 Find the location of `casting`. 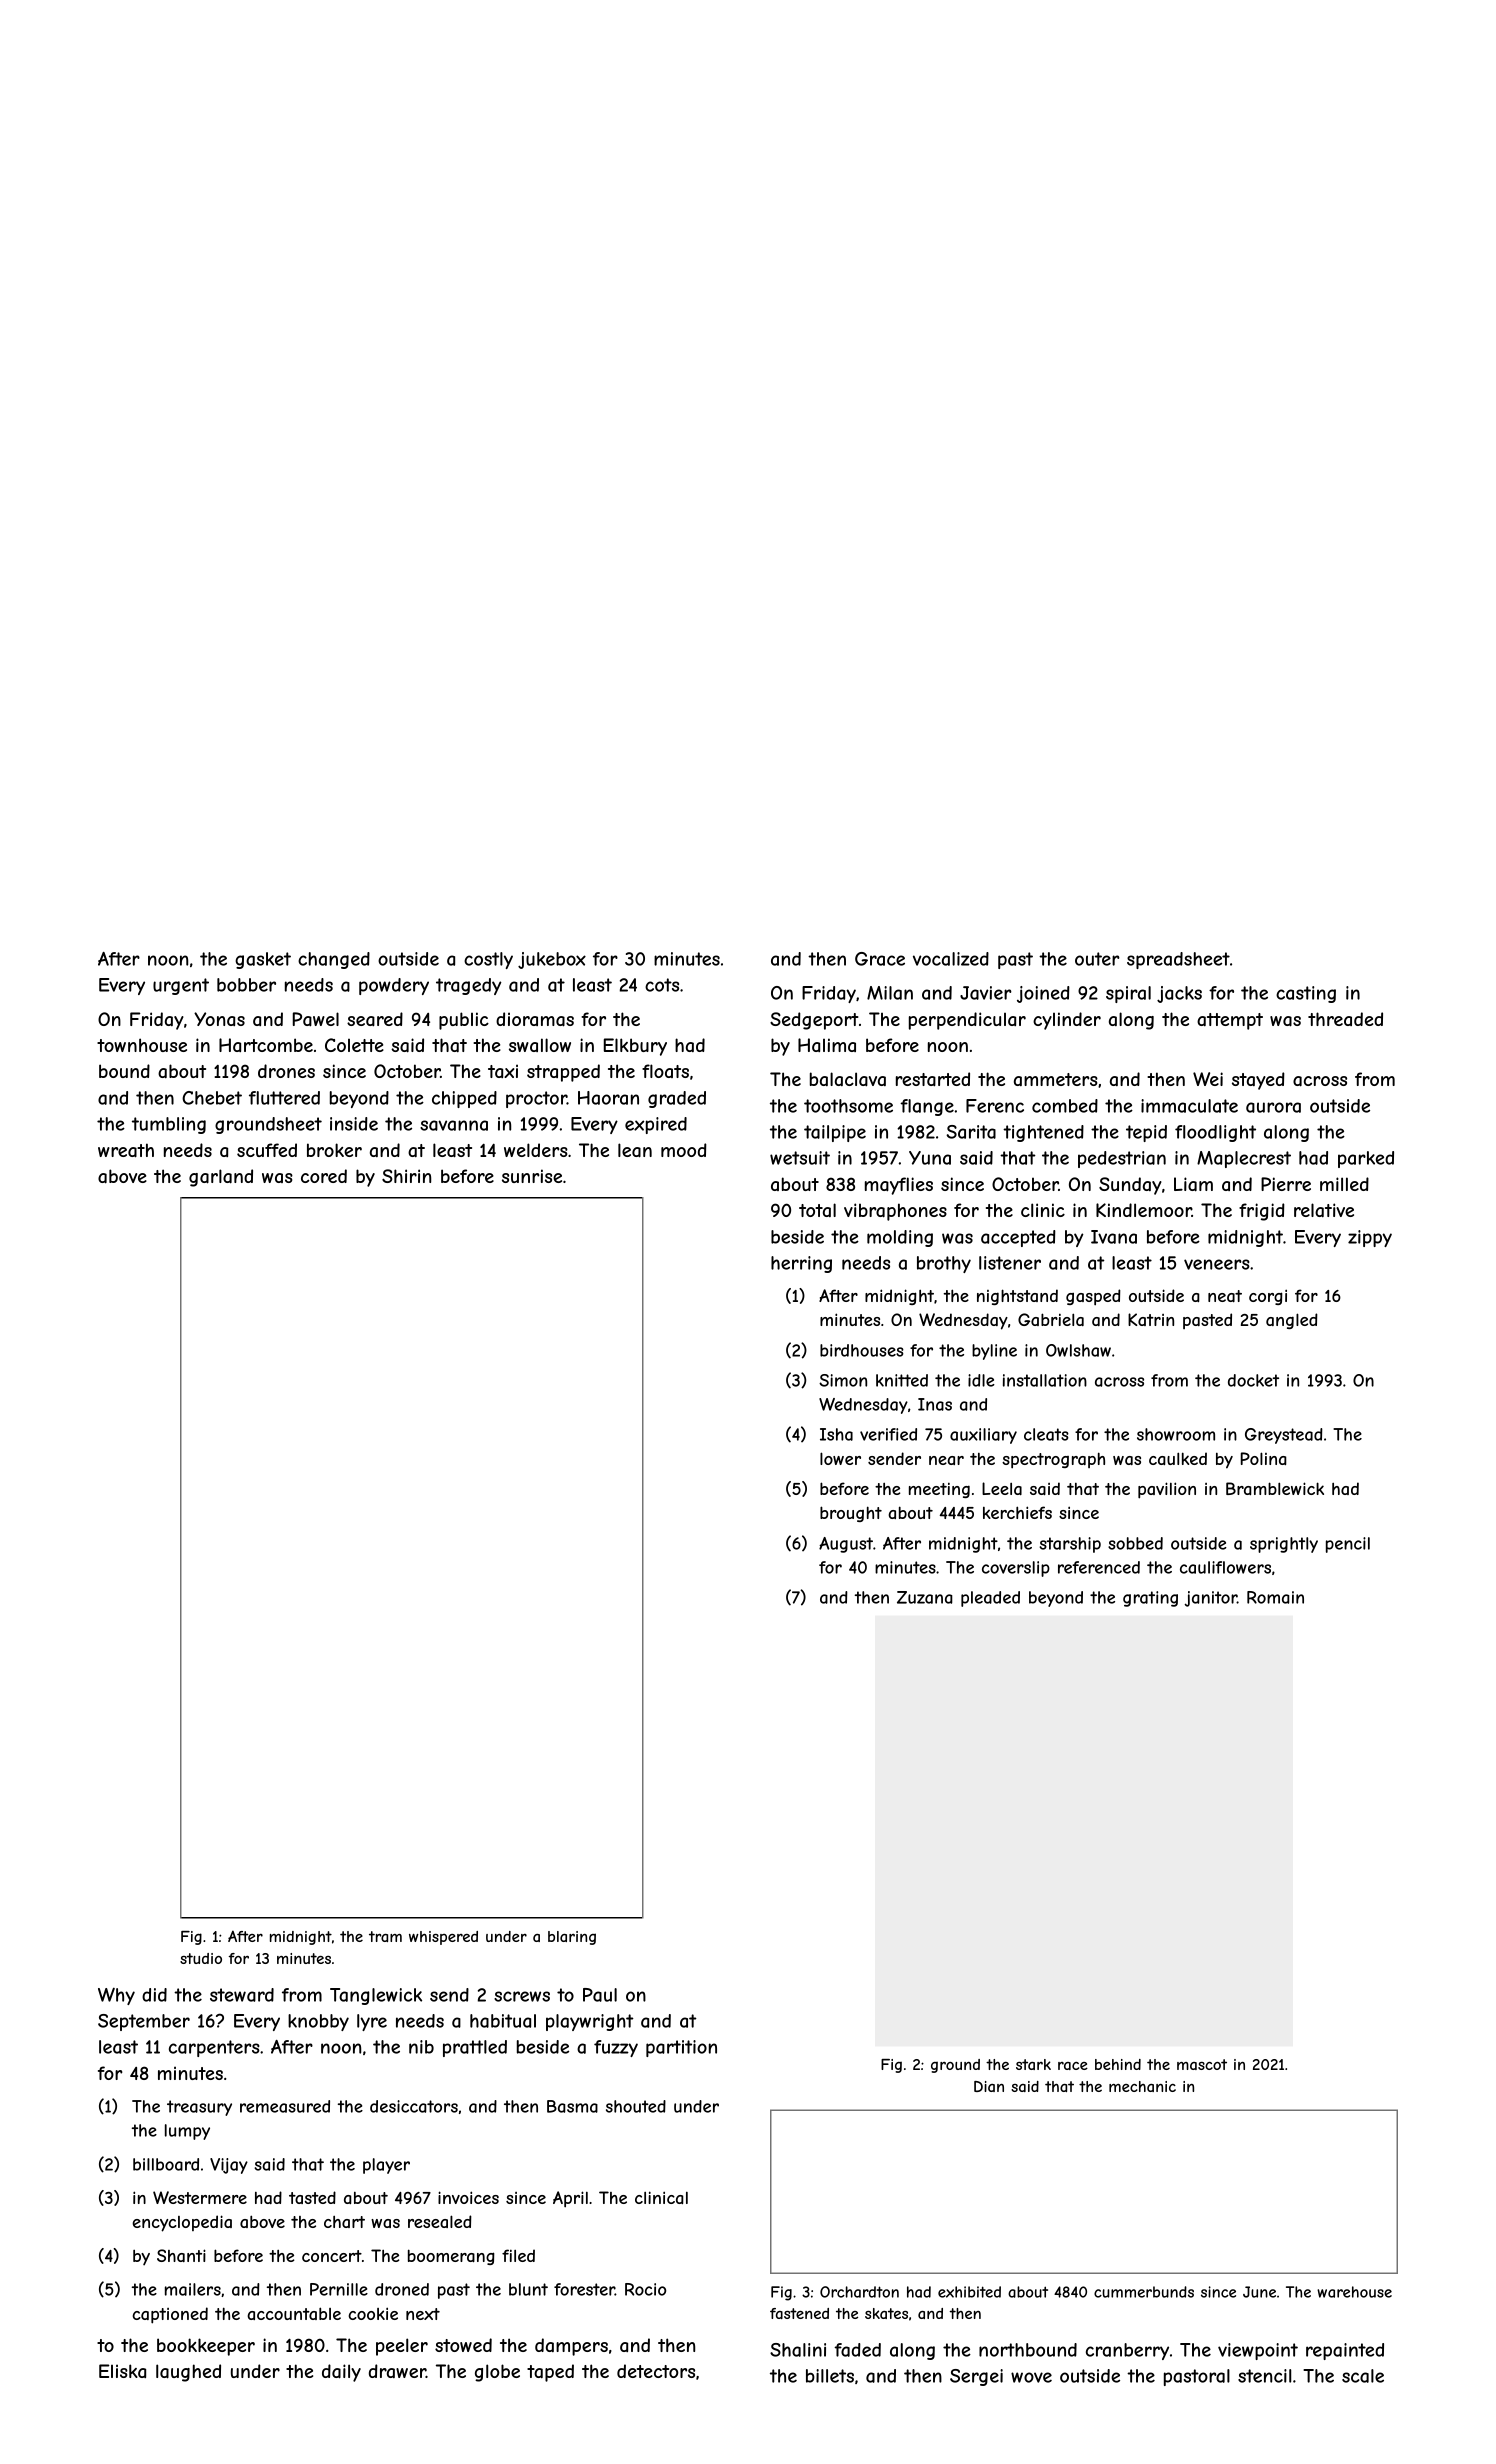

casting is located at coordinates (1306, 994).
